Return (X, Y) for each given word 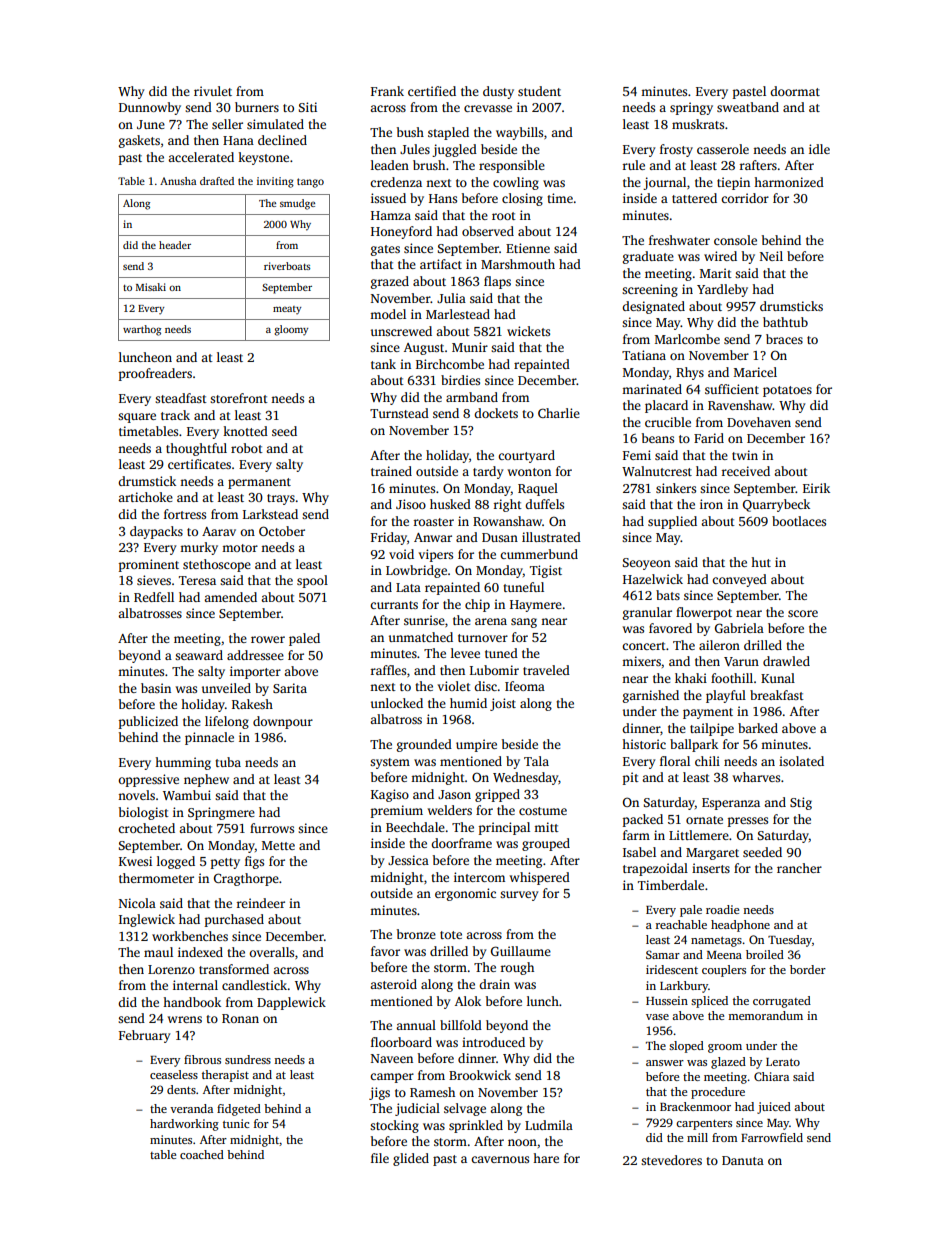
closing (522, 199)
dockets (496, 413)
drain (494, 984)
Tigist (546, 571)
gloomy (291, 330)
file (380, 1158)
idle (819, 149)
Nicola (137, 903)
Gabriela (739, 628)
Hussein (667, 1000)
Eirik (816, 488)
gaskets (139, 141)
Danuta (743, 1160)
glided (411, 1159)
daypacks (156, 532)
